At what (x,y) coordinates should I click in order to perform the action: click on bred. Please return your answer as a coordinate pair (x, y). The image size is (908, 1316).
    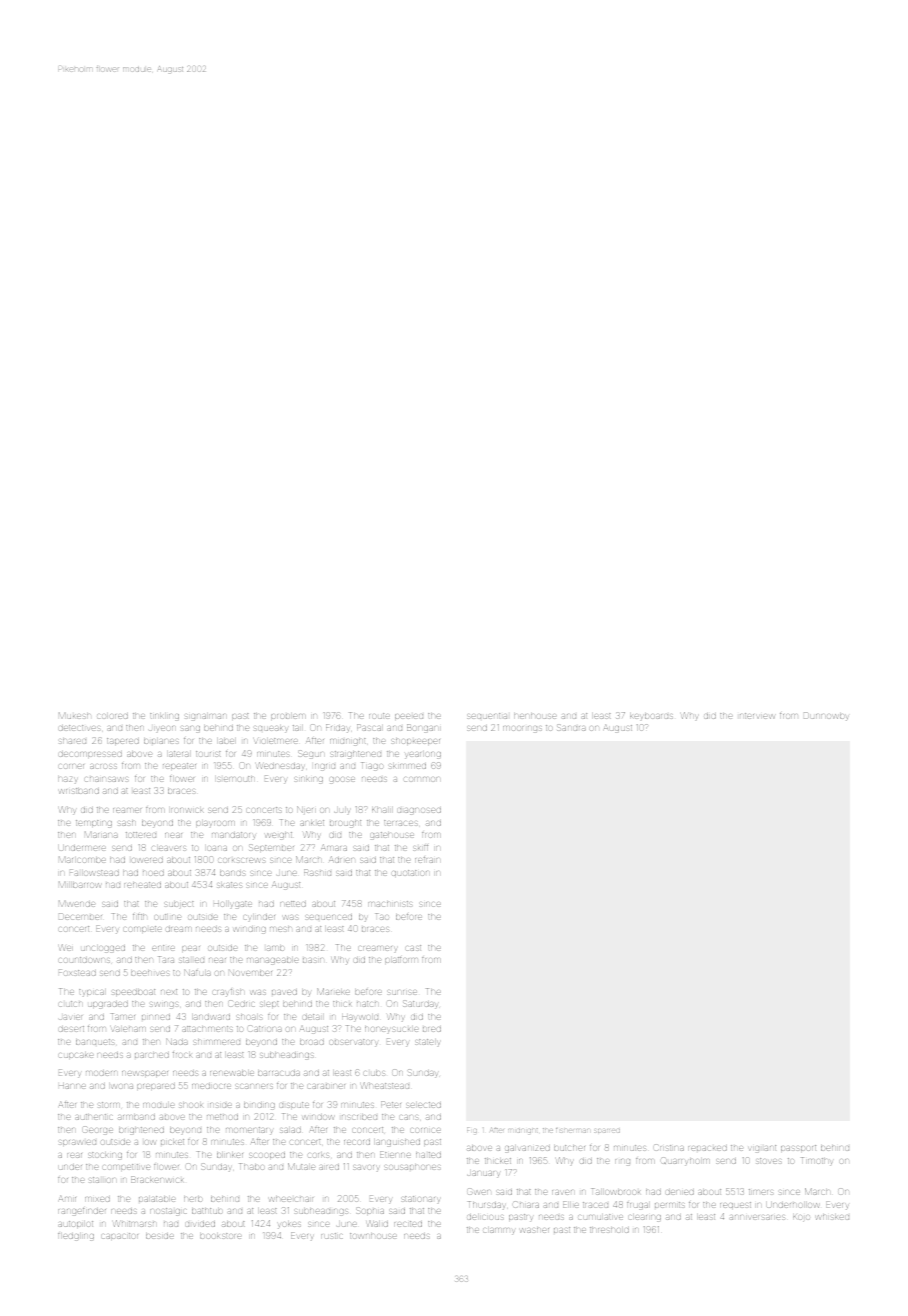
    Looking at the image, I should click on (432, 1029).
